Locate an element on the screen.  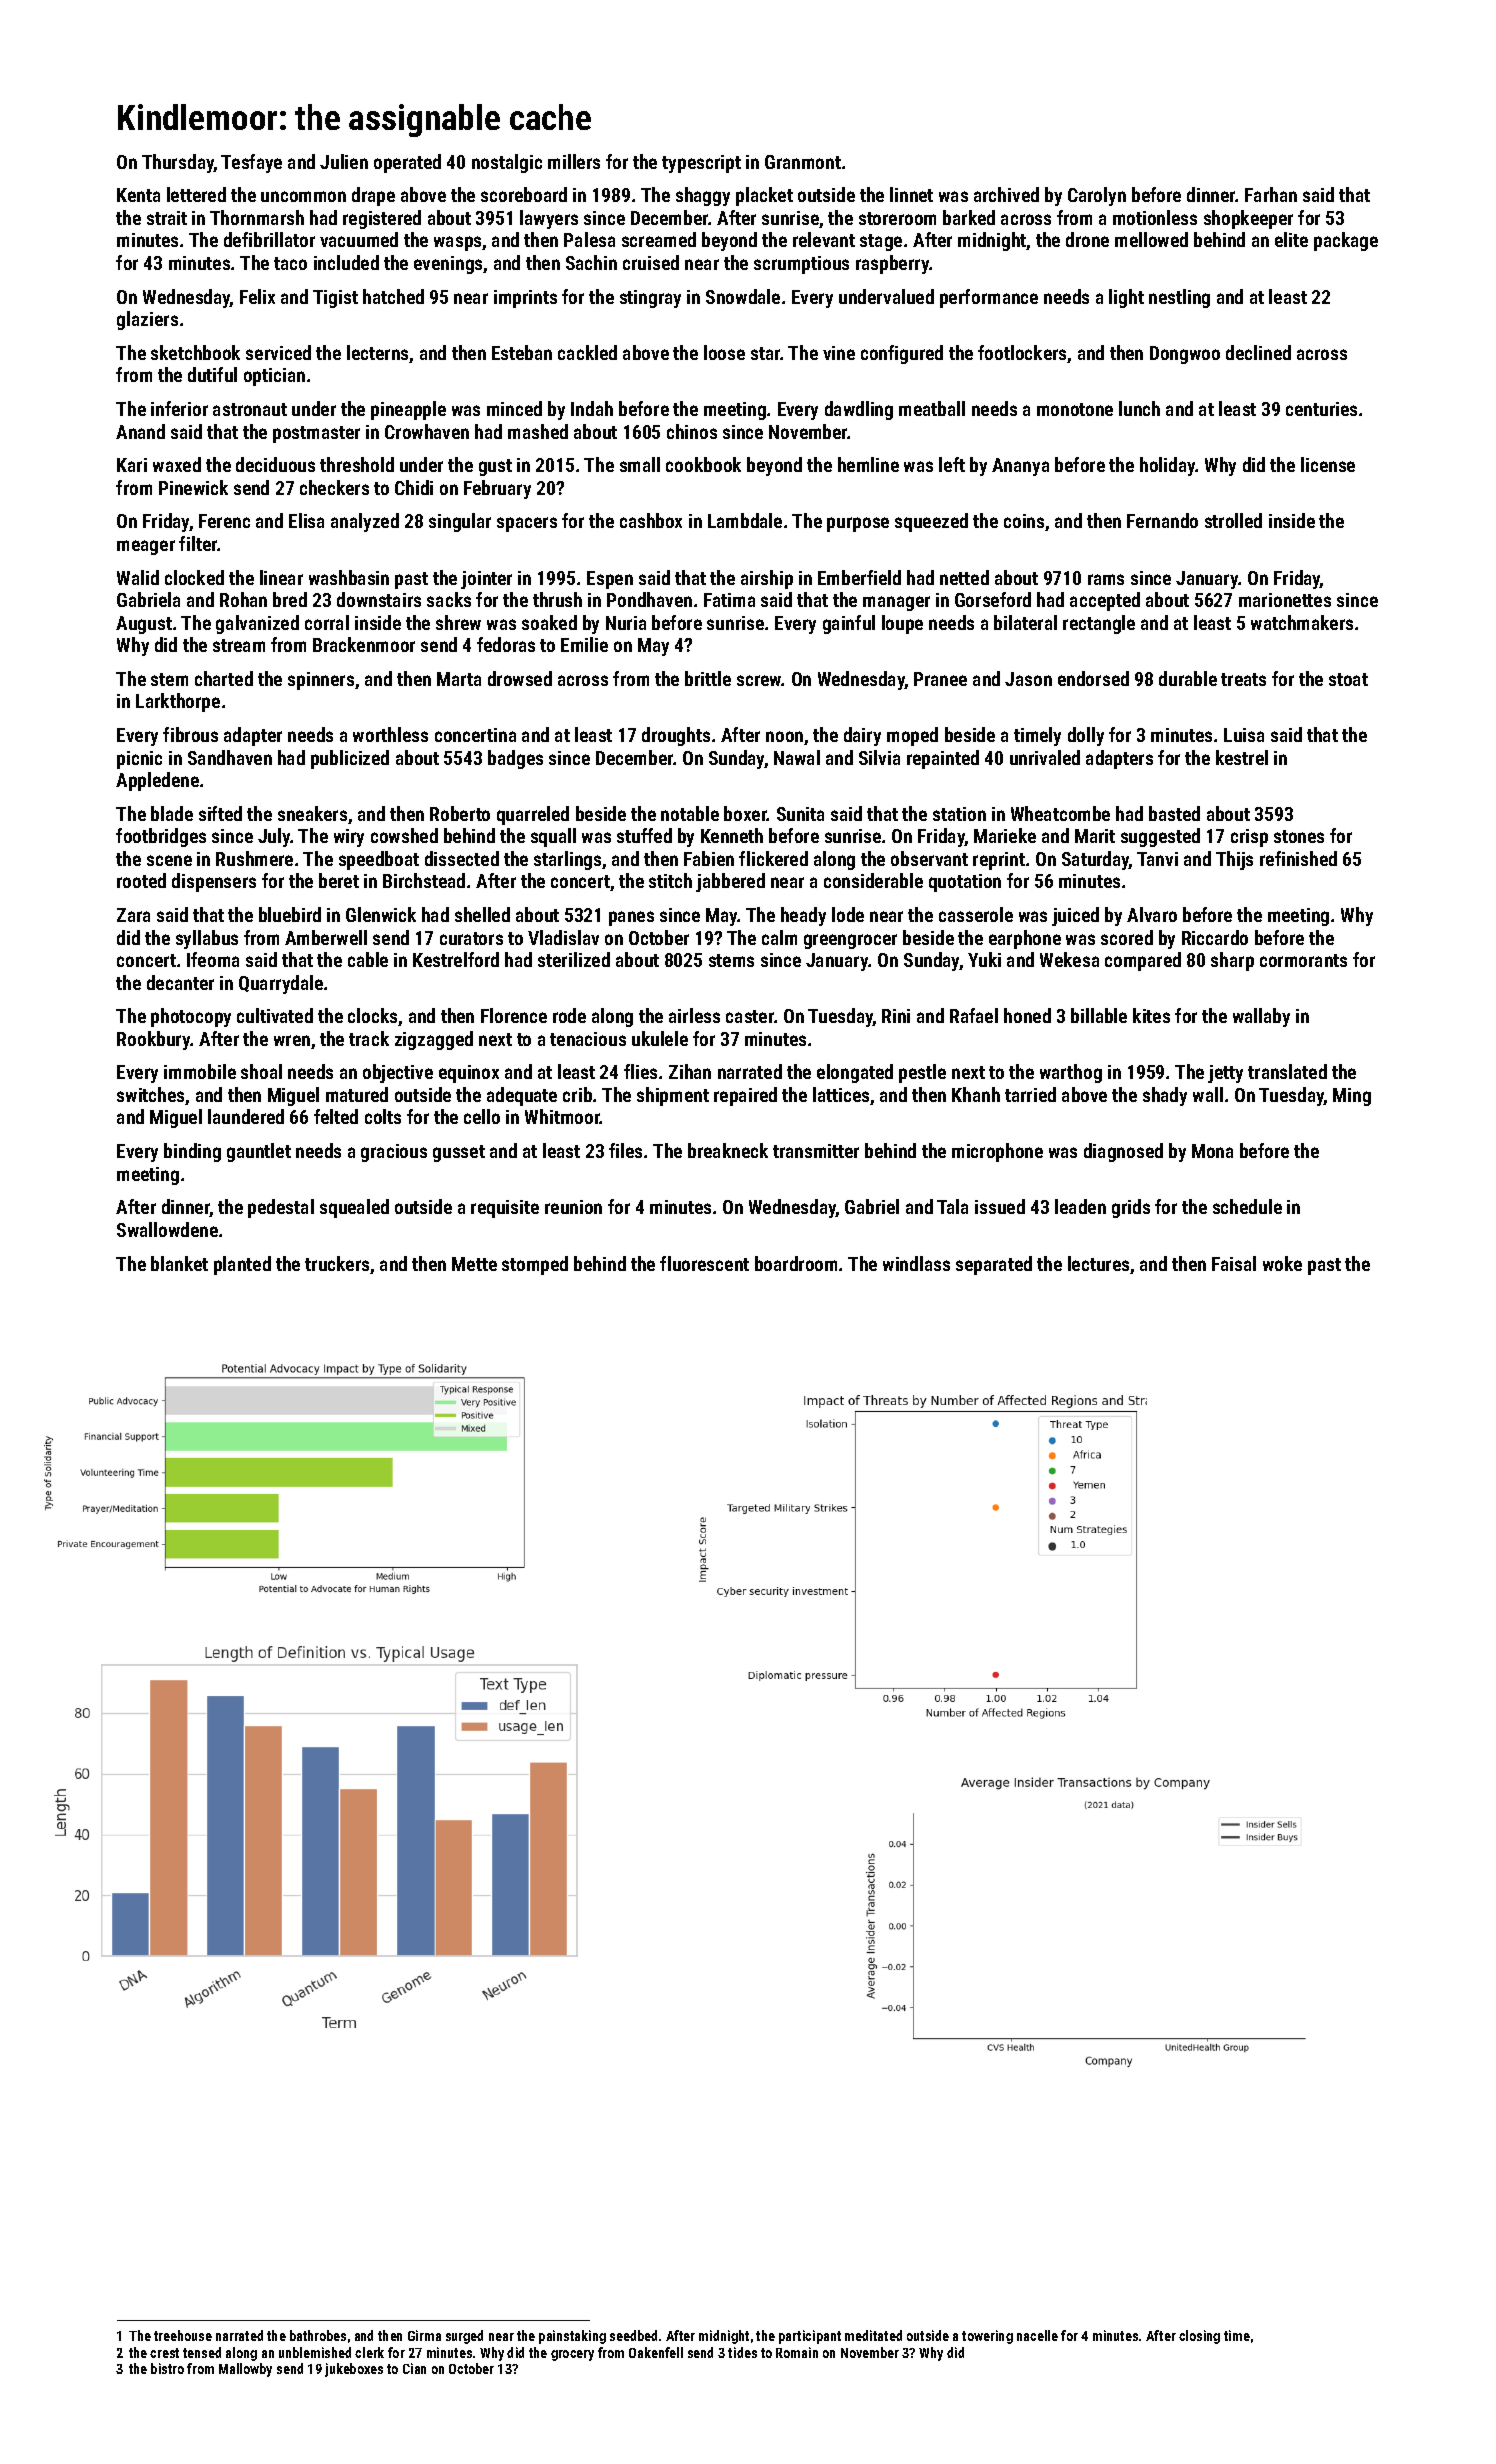
fluorescent is located at coordinates (704, 1263).
